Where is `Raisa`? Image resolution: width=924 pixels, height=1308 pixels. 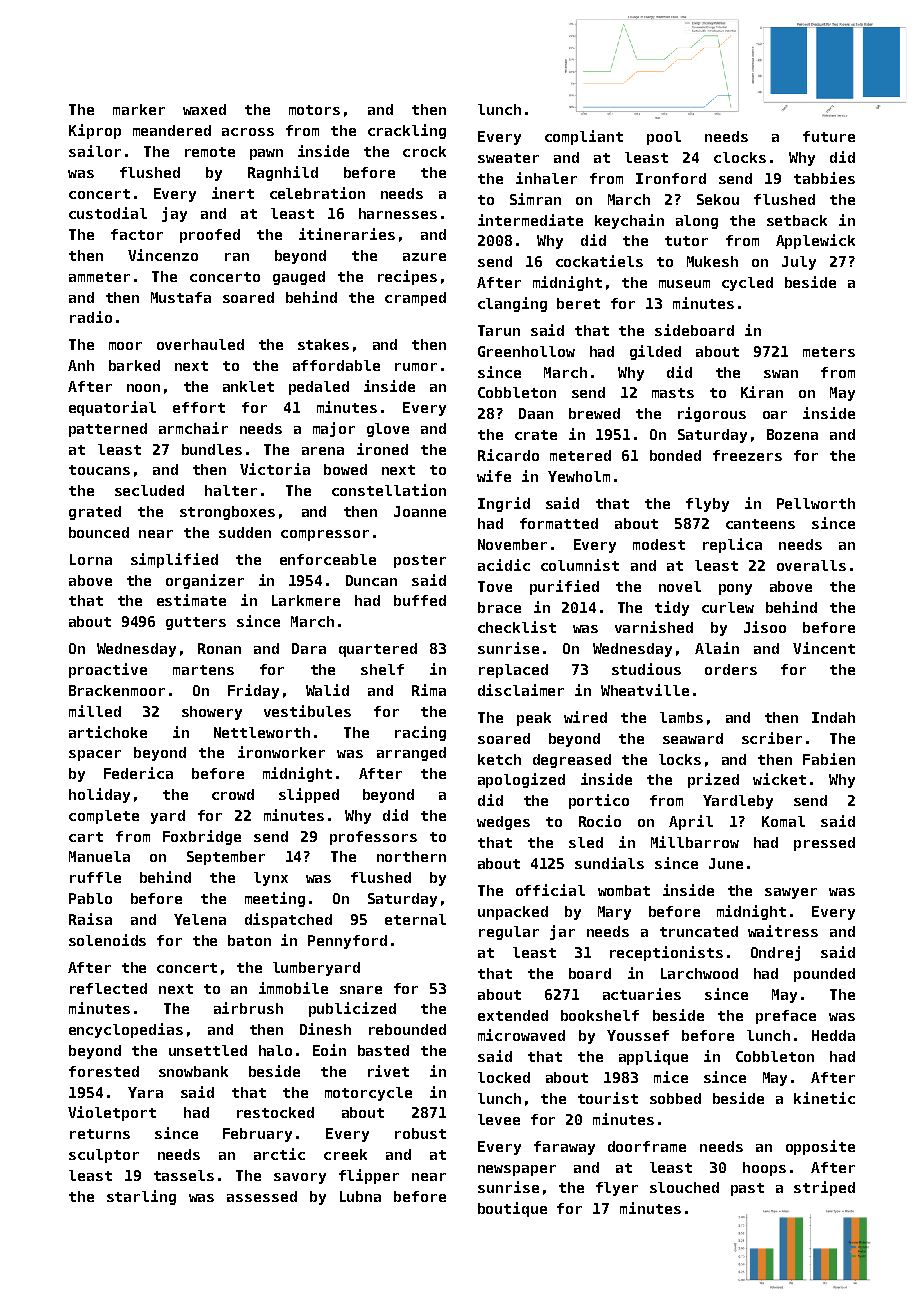
Raisa is located at coordinates (90, 919).
